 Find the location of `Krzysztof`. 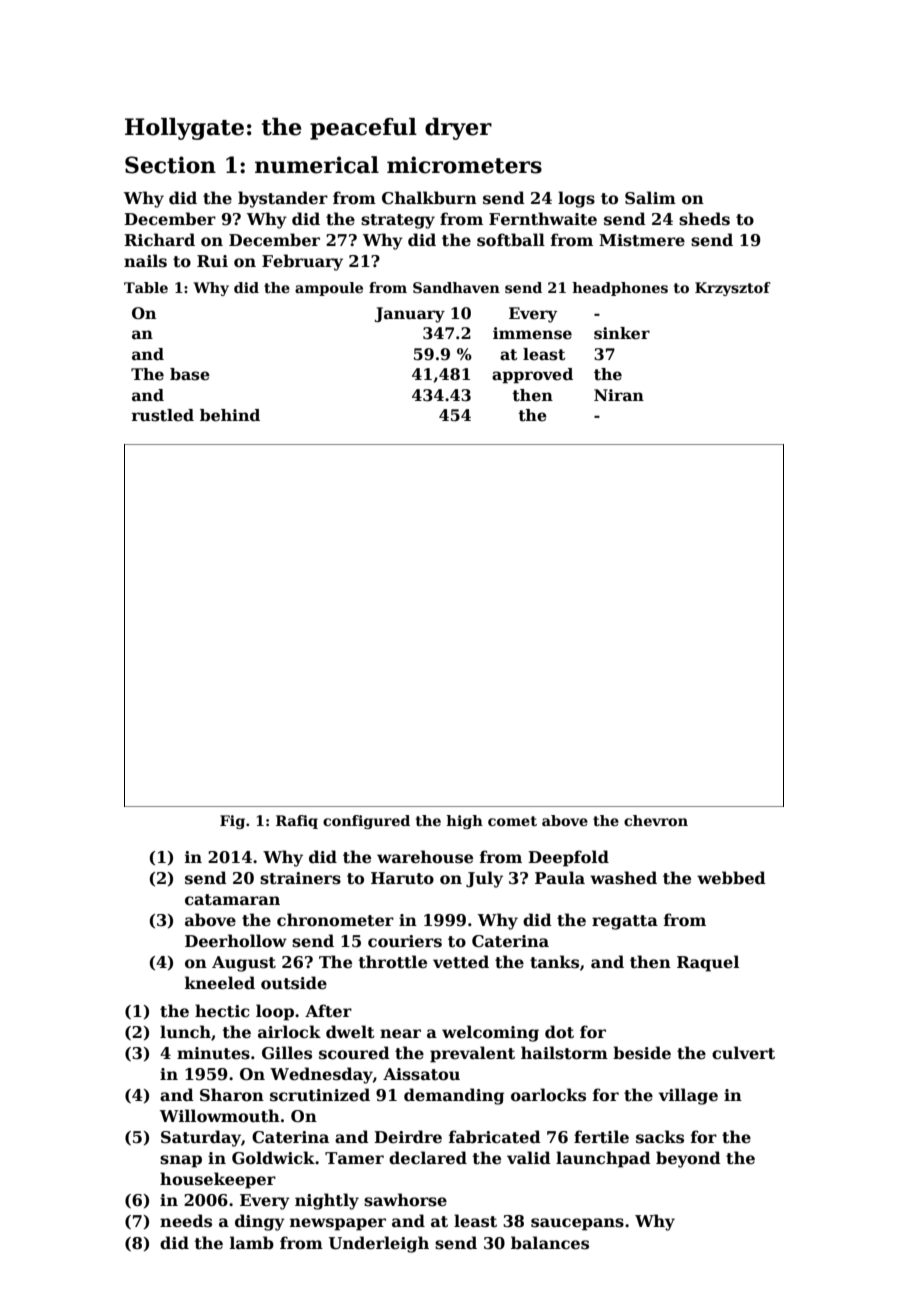

Krzysztof is located at coordinates (733, 289).
